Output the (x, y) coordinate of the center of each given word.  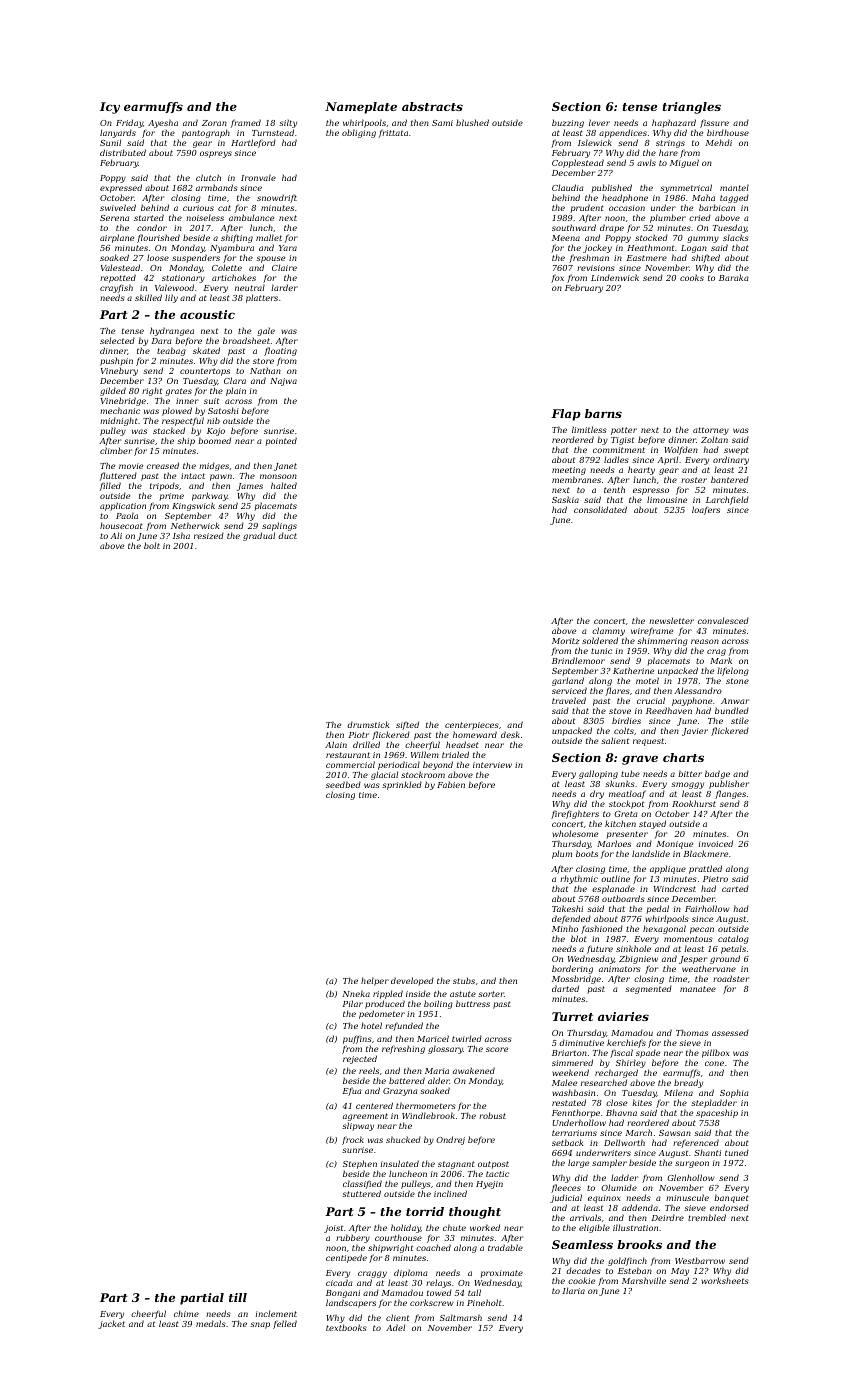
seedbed (343, 784)
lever (599, 122)
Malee (564, 1082)
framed (246, 123)
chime (186, 1313)
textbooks (346, 1327)
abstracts (432, 106)
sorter (491, 994)
